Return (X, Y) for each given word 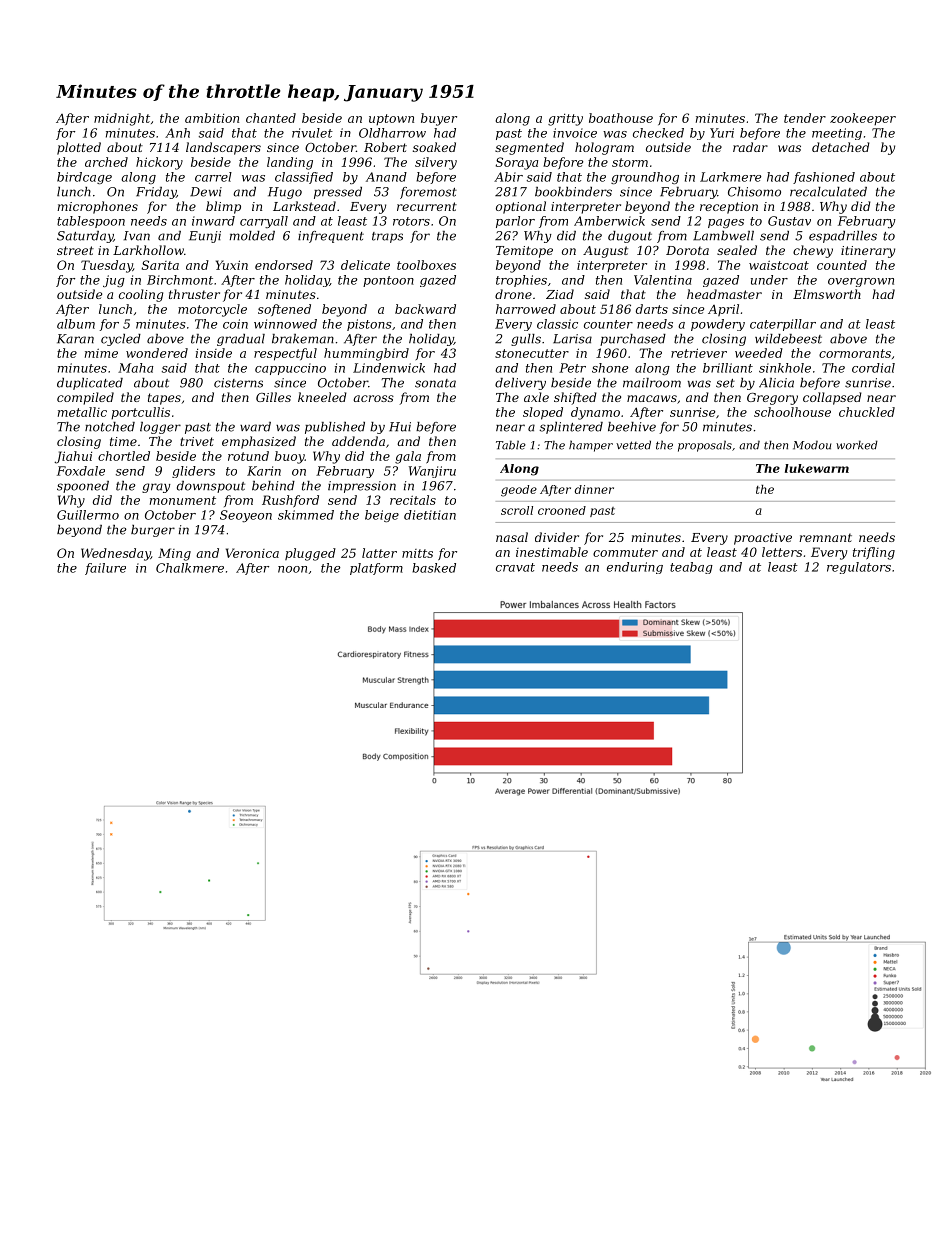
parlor (515, 222)
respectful (285, 354)
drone (513, 294)
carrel (213, 177)
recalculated (828, 192)
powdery (718, 325)
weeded (759, 353)
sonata (435, 383)
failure (105, 569)
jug (114, 281)
